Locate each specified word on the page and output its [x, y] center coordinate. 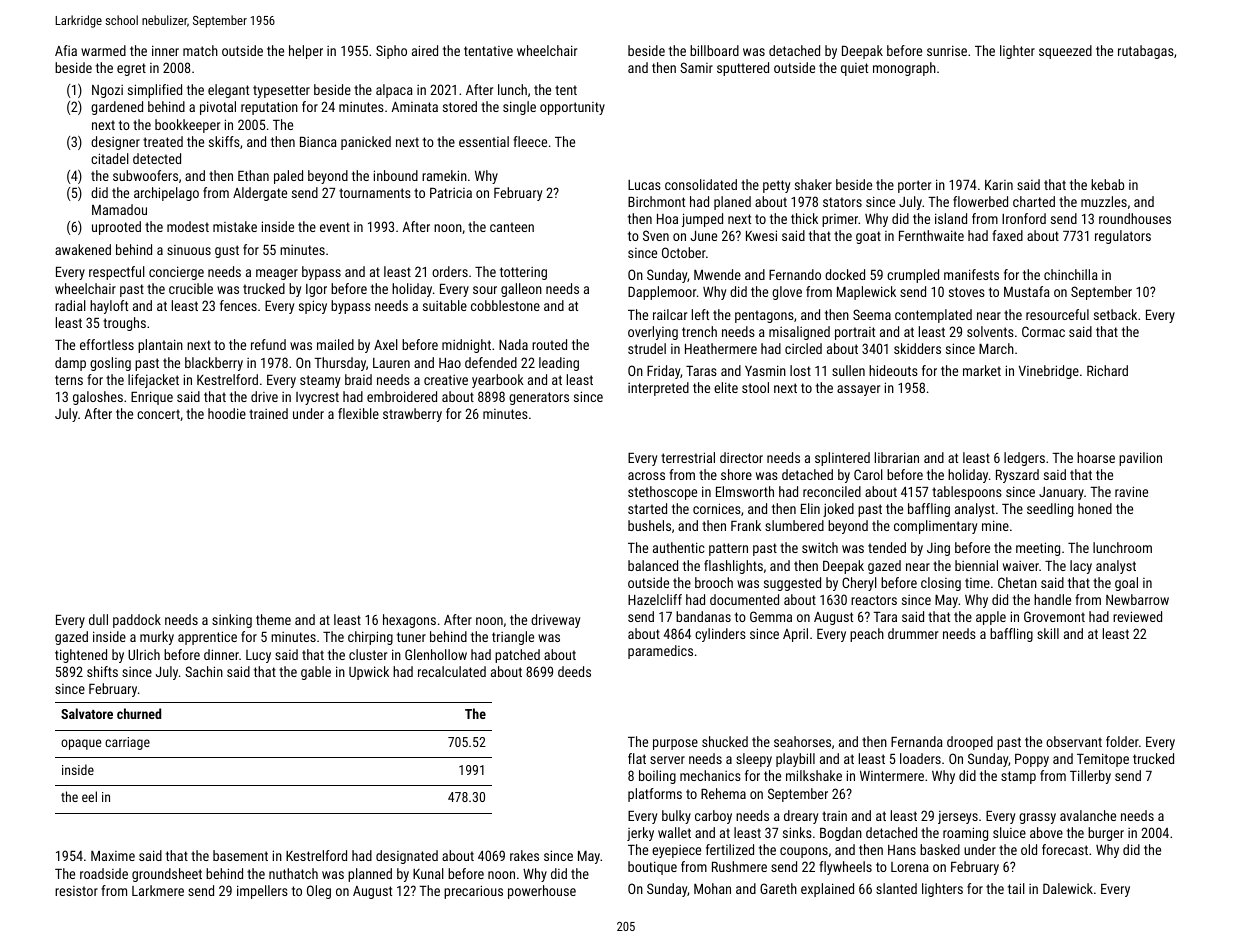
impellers [262, 892]
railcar [670, 314]
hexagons [409, 621]
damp [70, 364]
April [795, 635]
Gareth [778, 888]
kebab [1107, 184]
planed [732, 203]
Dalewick [1068, 888]
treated [163, 141]
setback [1115, 314]
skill [1048, 633]
